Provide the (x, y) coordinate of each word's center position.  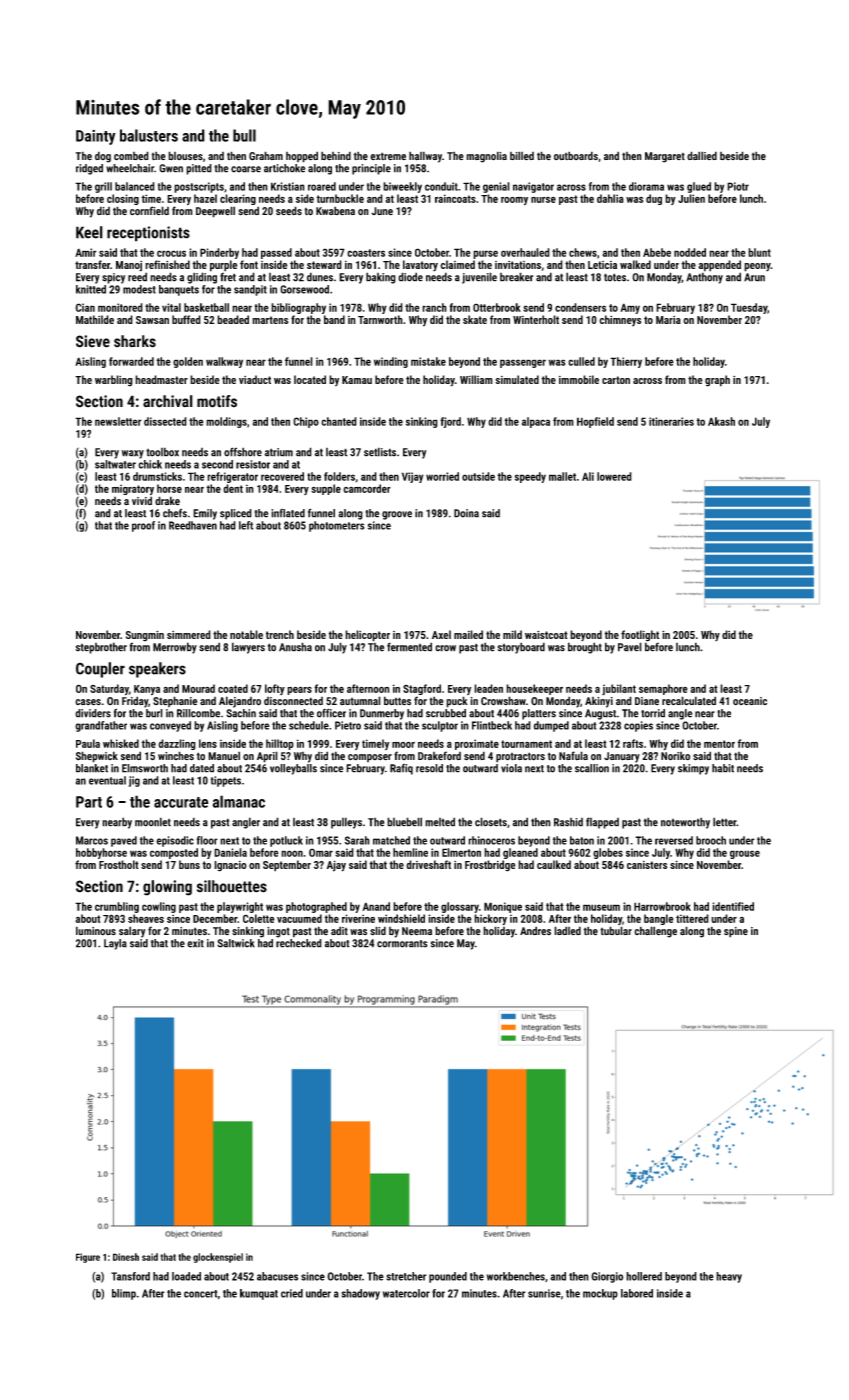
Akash (721, 421)
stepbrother (101, 648)
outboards (576, 155)
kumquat (259, 1294)
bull (244, 135)
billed (522, 156)
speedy (530, 477)
